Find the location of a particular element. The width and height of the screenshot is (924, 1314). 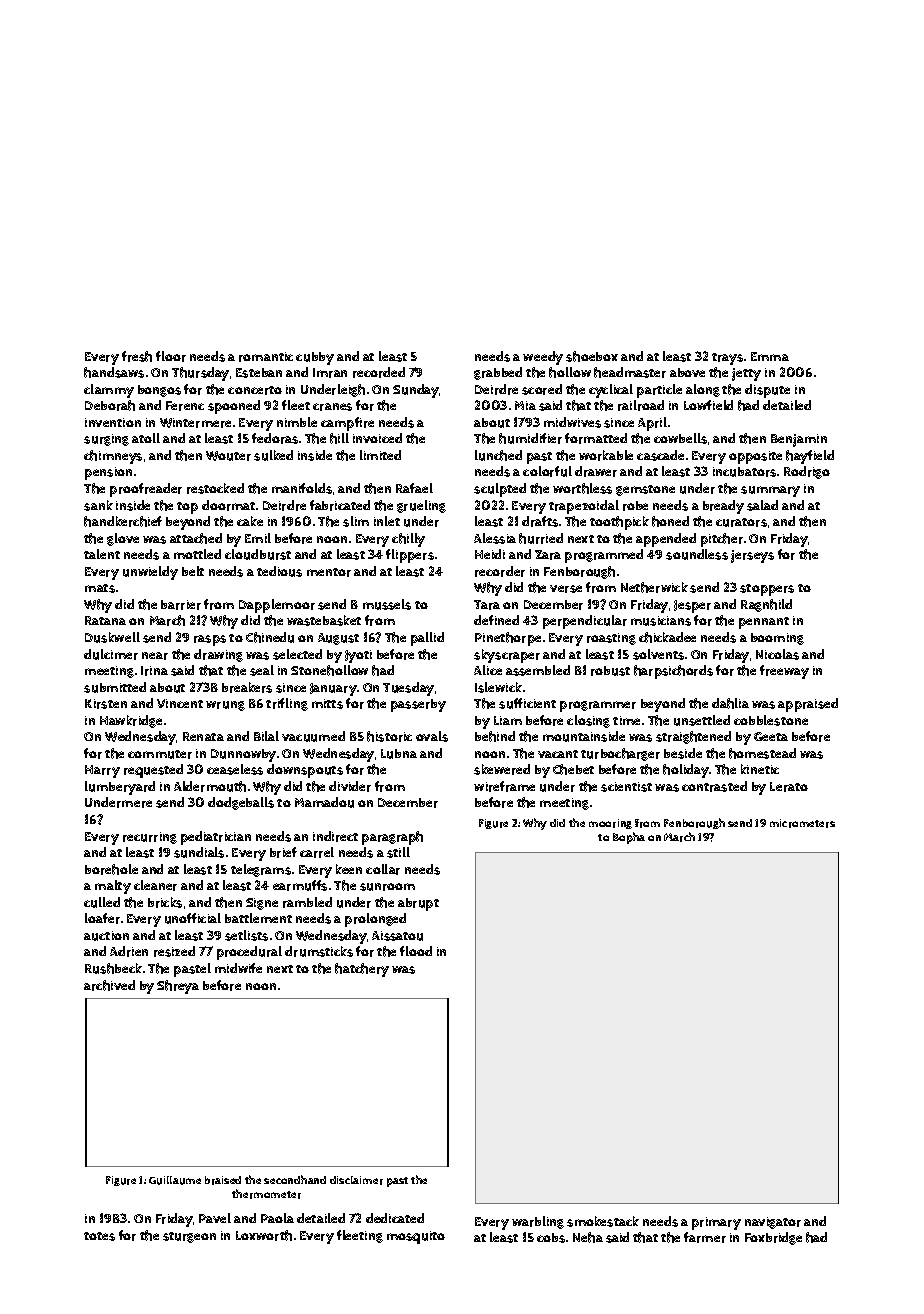

Vincent is located at coordinates (180, 703).
